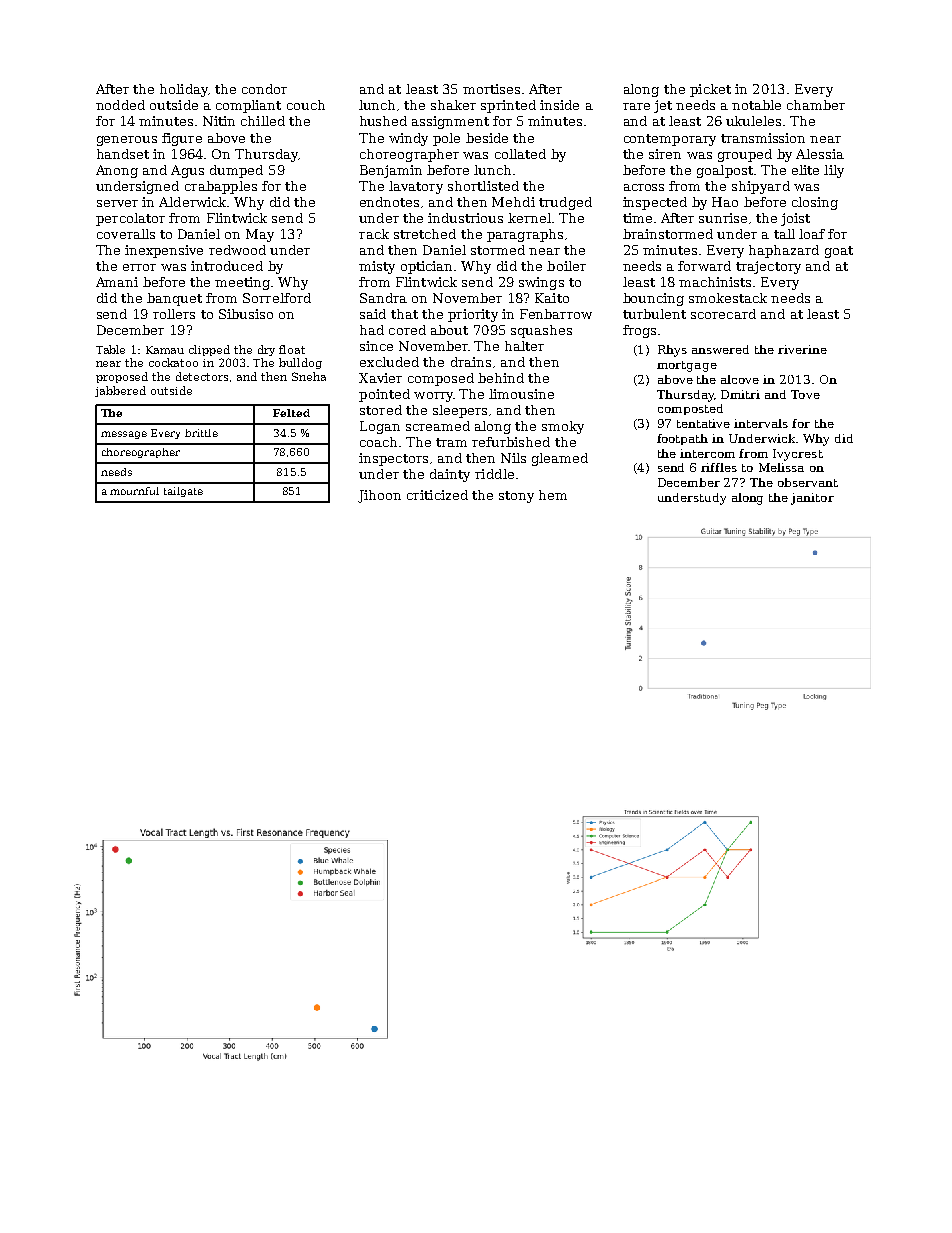 The image size is (952, 1233). I want to click on Alessia, so click(820, 154).
